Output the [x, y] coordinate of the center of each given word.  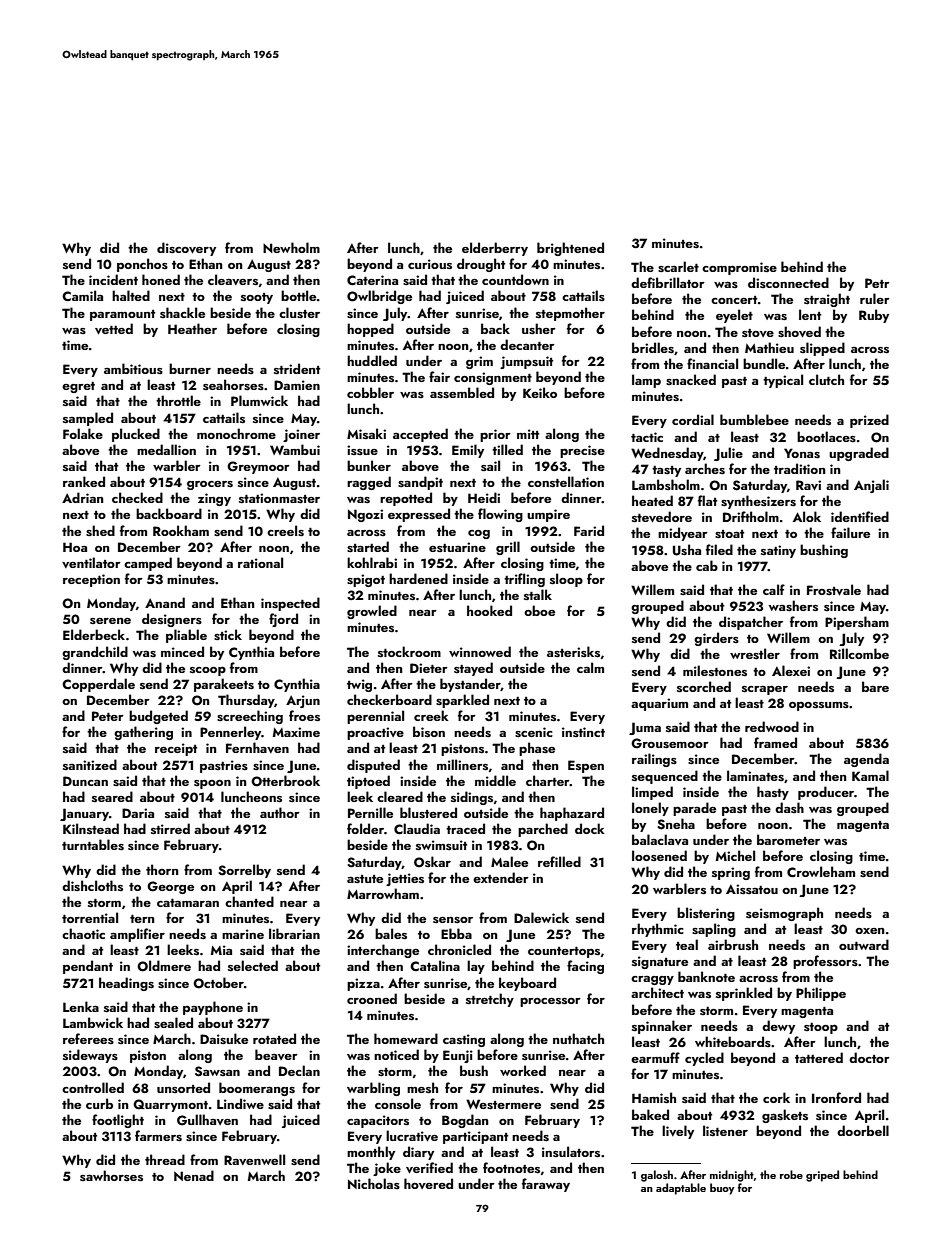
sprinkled [744, 994]
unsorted [183, 1087]
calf [774, 589]
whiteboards [733, 1041]
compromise [739, 268]
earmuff [655, 1057]
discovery [186, 249]
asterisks [573, 651]
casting [464, 1040]
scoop [208, 671]
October [218, 983]
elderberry [495, 249]
